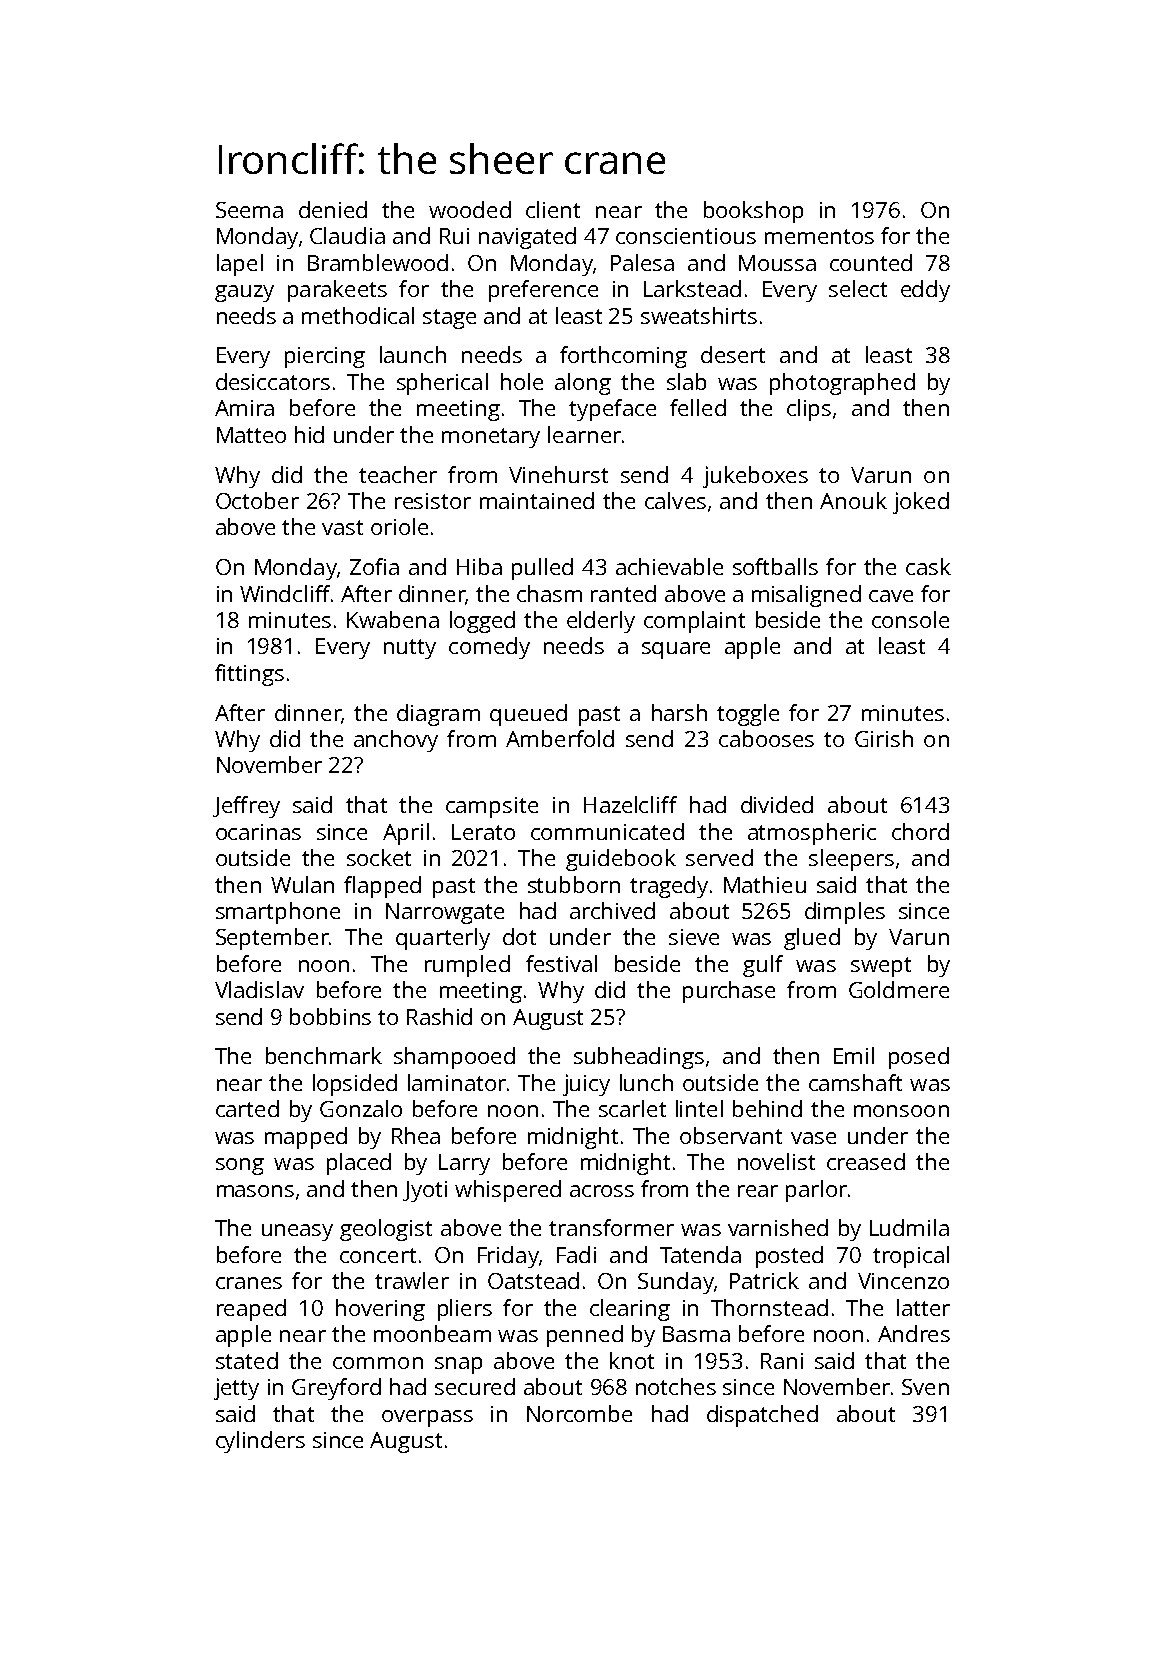  What do you see at coordinates (753, 212) in the document?
I see `bookshop` at bounding box center [753, 212].
